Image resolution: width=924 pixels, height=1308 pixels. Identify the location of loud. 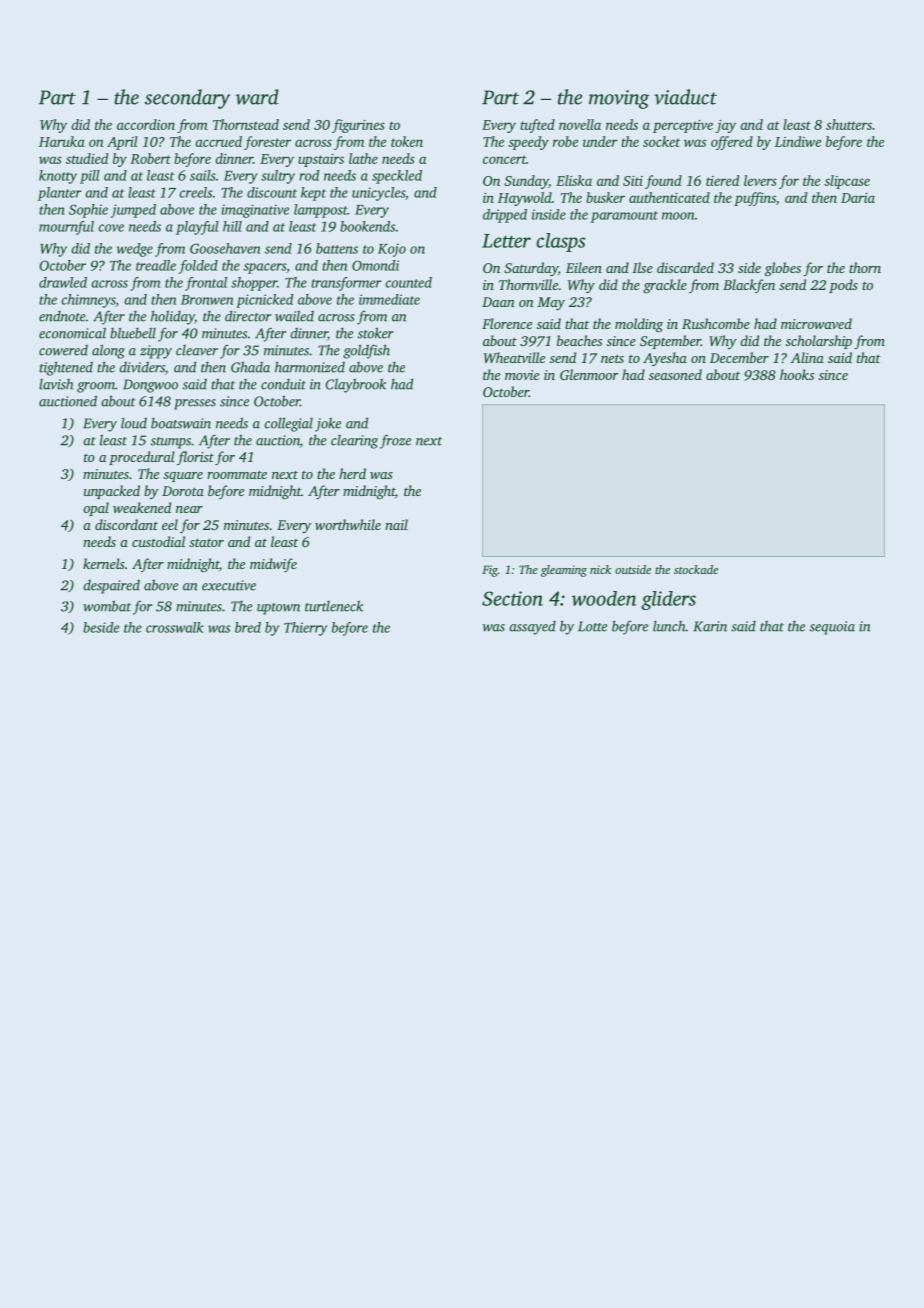
(134, 423).
